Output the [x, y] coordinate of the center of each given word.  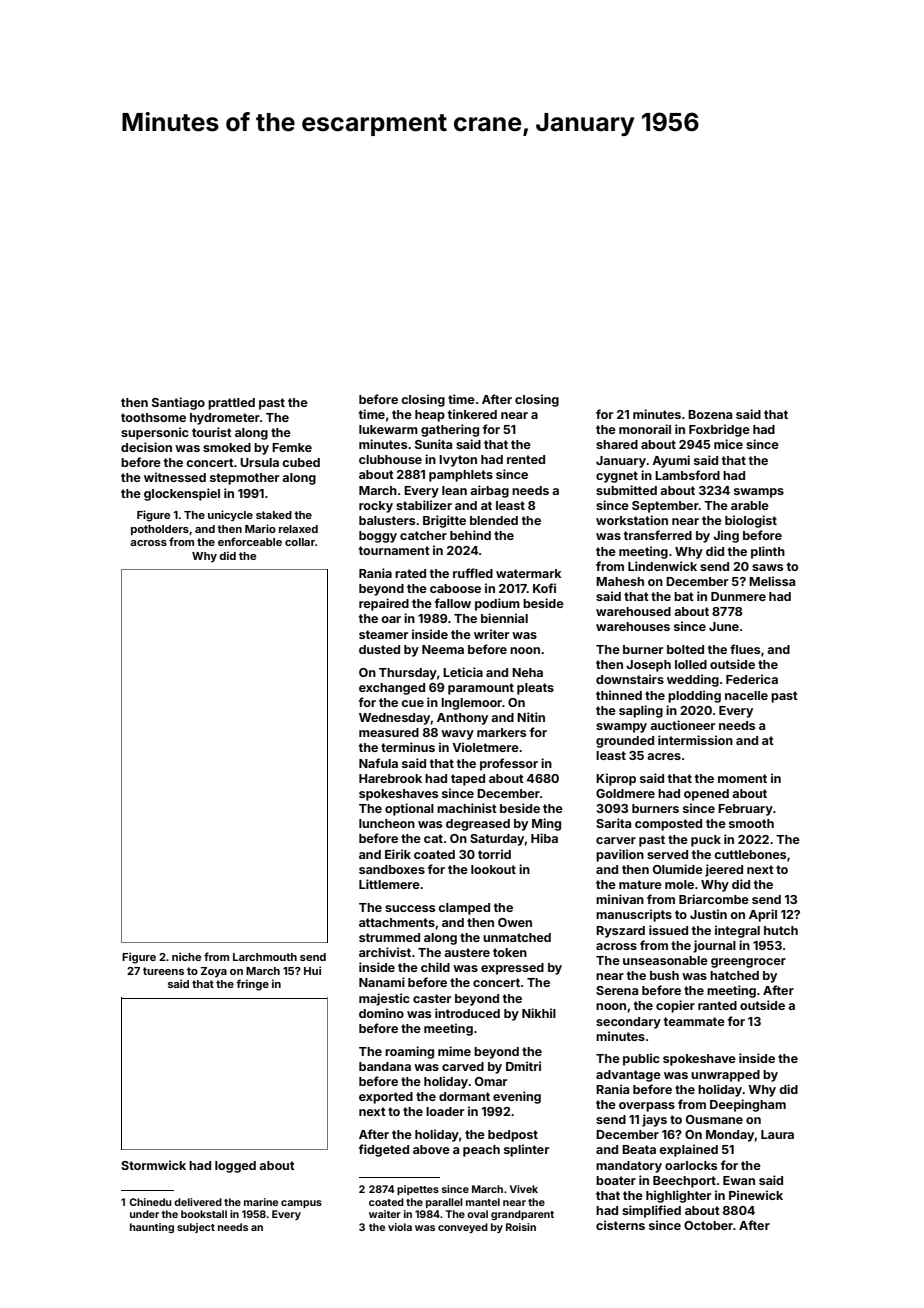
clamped [464, 909]
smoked [227, 447]
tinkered [472, 414]
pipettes [418, 1190]
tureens [163, 971]
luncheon [387, 823]
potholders [160, 530]
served [667, 854]
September [665, 507]
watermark [528, 573]
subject [196, 1228]
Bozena [710, 414]
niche [186, 956]
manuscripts [634, 915]
